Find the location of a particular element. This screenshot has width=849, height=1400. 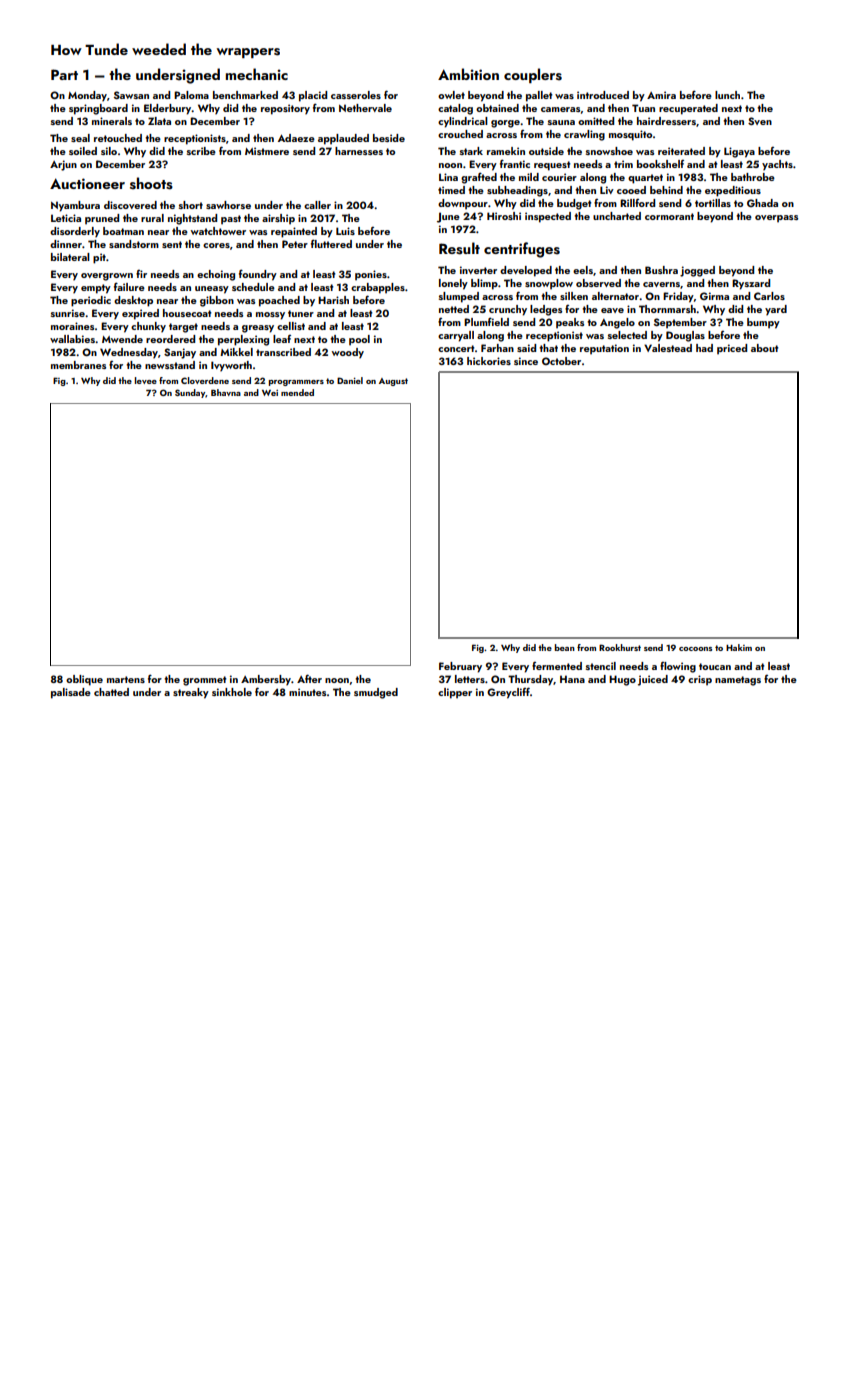

gibbon is located at coordinates (217, 301).
